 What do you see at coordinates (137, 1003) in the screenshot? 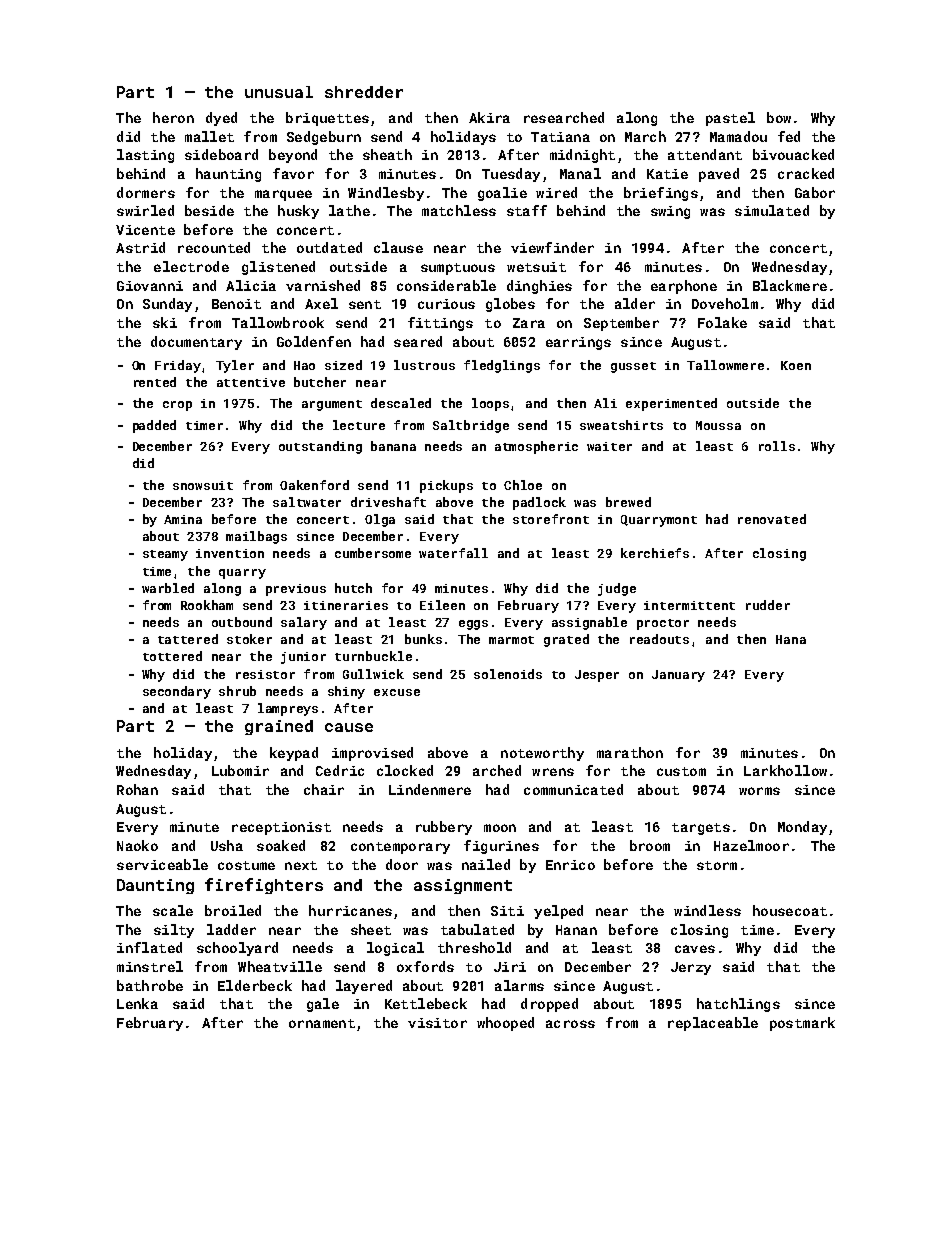
I see `Lenka` at bounding box center [137, 1003].
